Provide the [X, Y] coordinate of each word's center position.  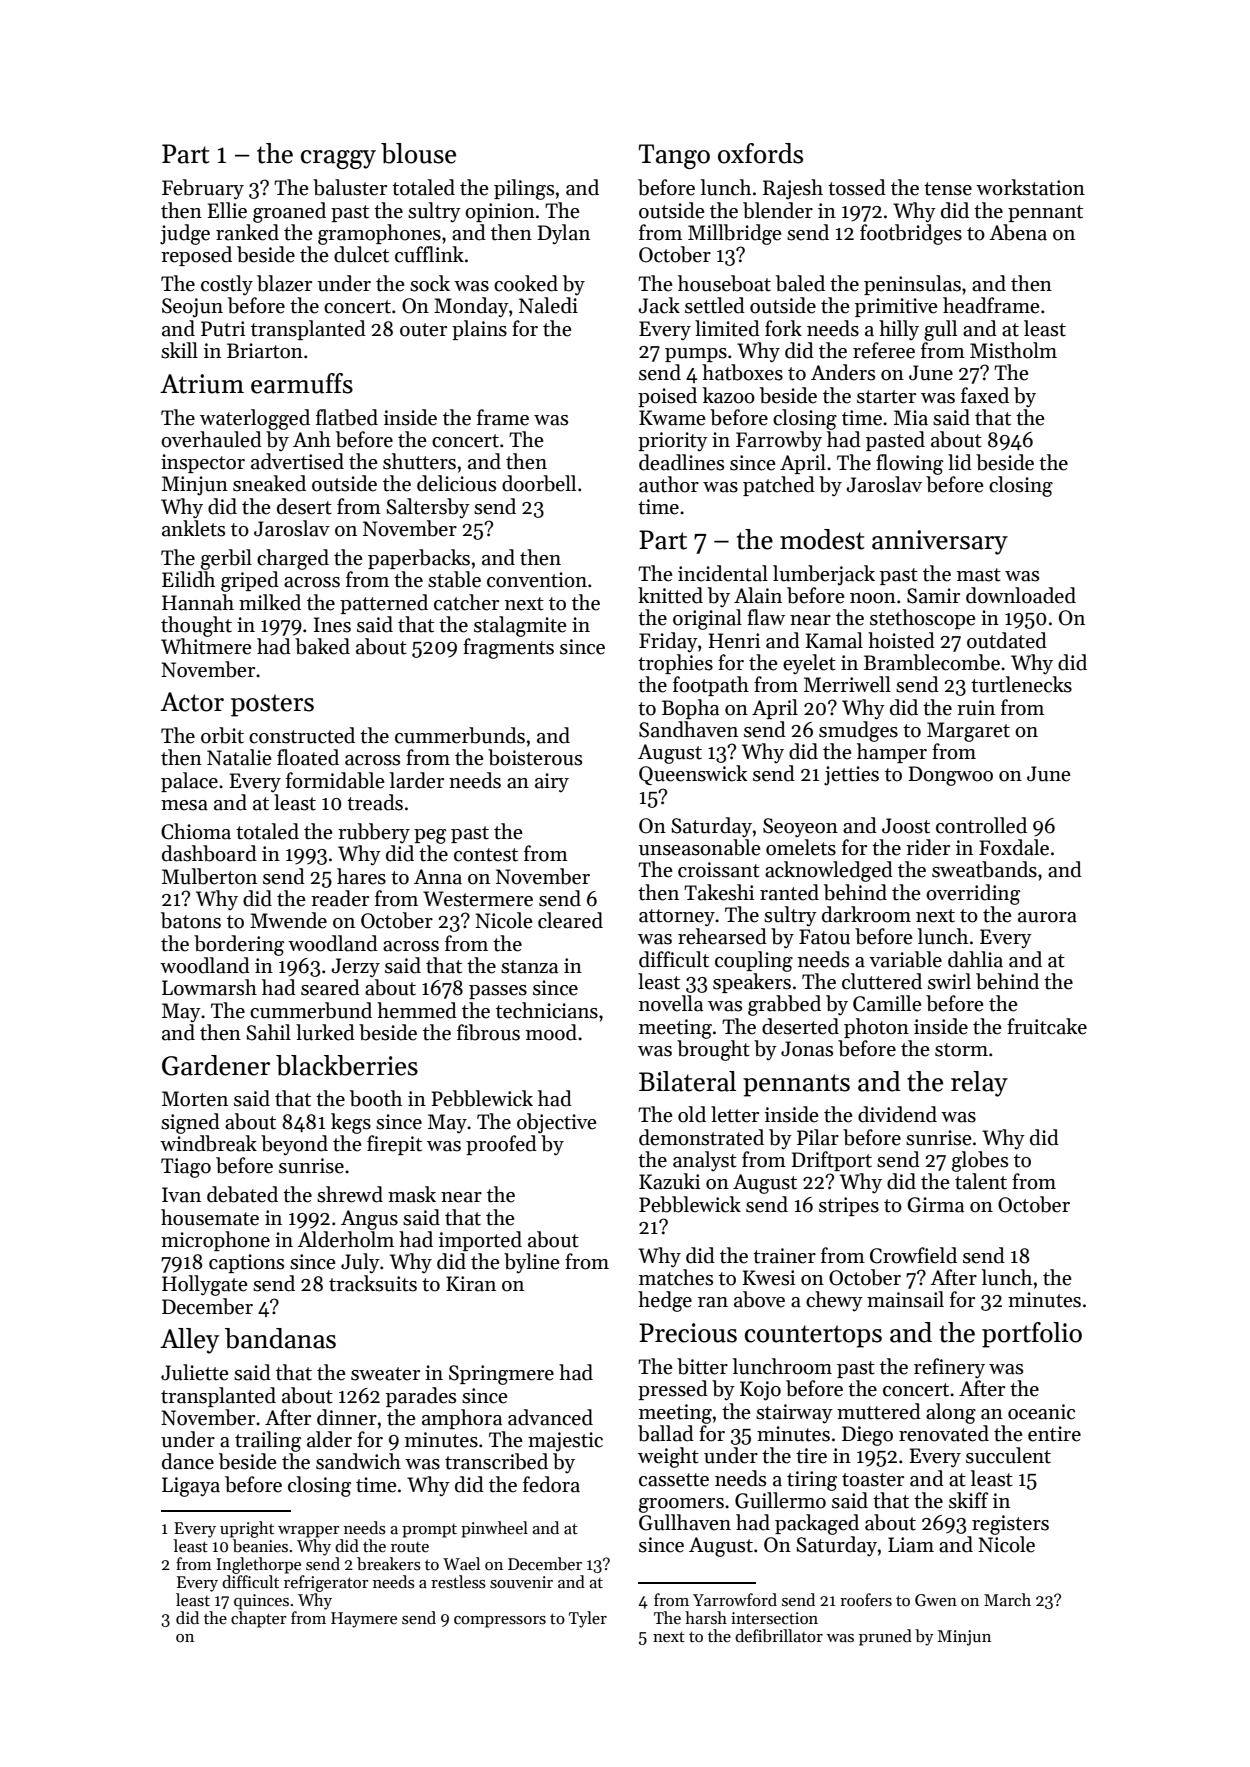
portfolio [1032, 1335]
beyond [294, 1145]
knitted [670, 595]
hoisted [901, 640]
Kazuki [669, 1181]
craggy [338, 159]
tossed [857, 187]
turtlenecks [1021, 684]
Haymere [364, 1620]
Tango [674, 156]
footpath [711, 686]
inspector [203, 463]
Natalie [239, 757]
